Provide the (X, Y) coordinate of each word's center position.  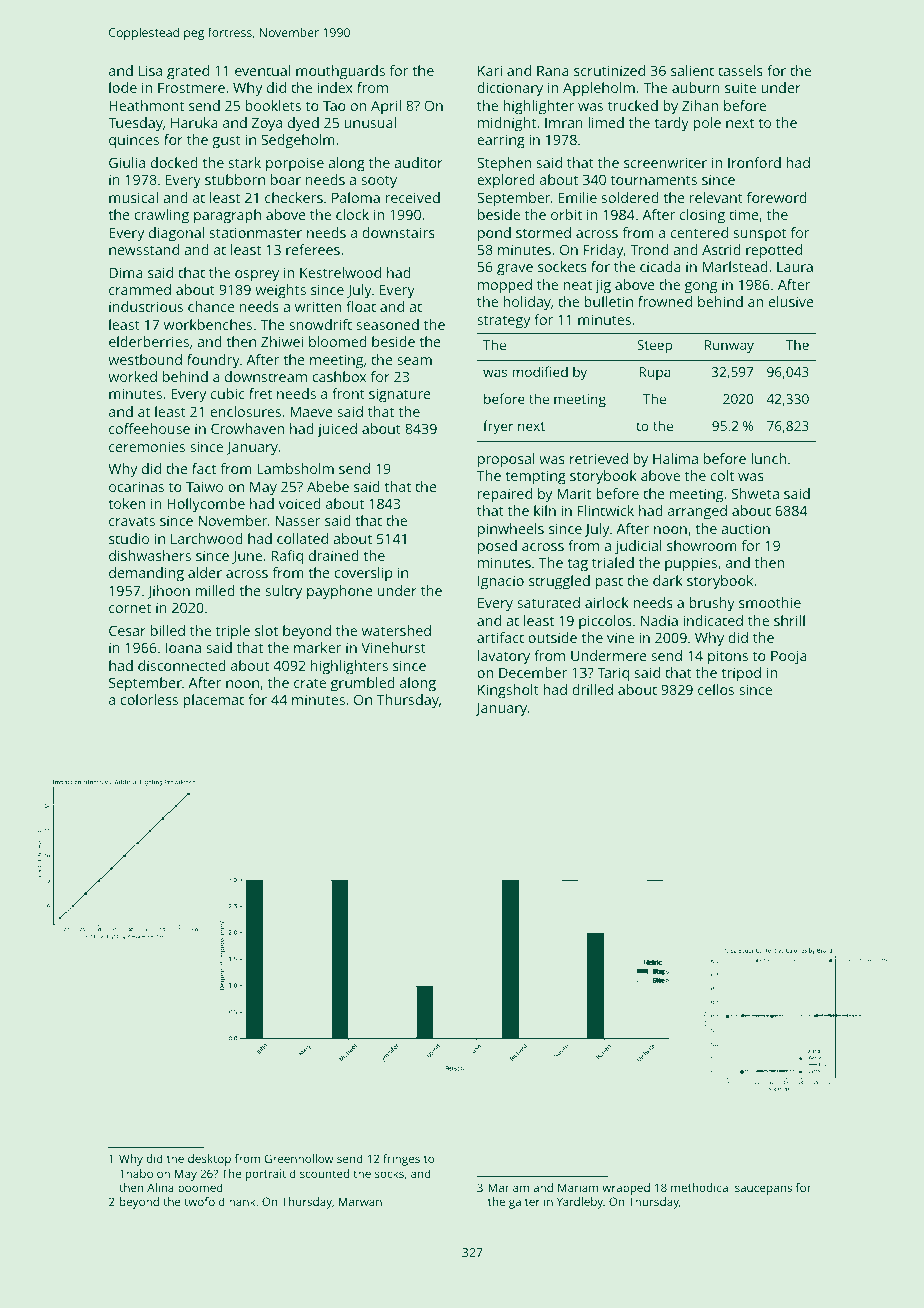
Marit (574, 493)
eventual (262, 70)
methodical (701, 1187)
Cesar (127, 630)
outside (552, 637)
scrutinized (609, 70)
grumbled (363, 684)
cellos (716, 689)
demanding (146, 574)
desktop (209, 1160)
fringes (401, 1160)
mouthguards (340, 72)
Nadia (659, 620)
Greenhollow (299, 1158)
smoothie (770, 602)
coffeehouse (149, 428)
